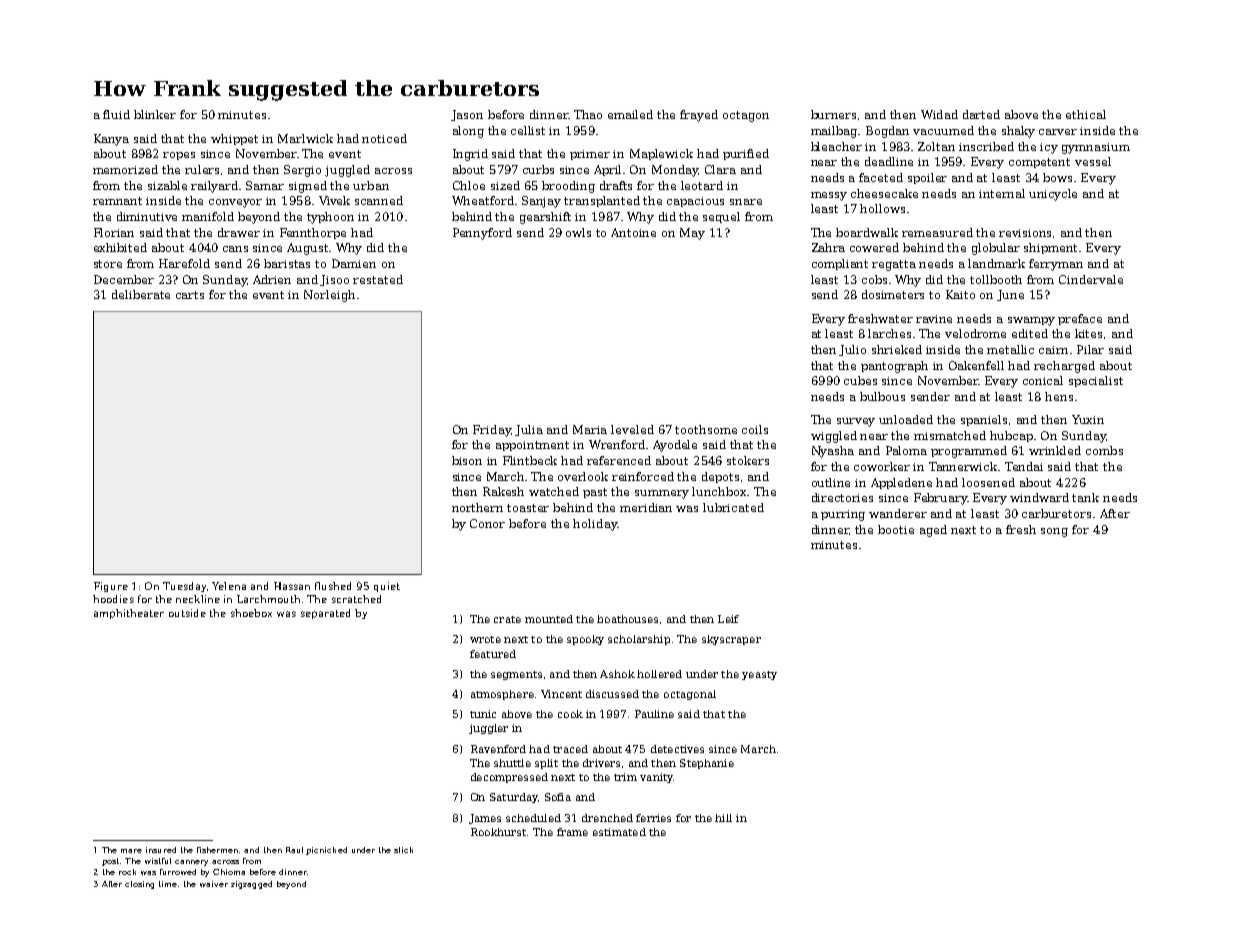  I want to click on Marlwick, so click(305, 138).
